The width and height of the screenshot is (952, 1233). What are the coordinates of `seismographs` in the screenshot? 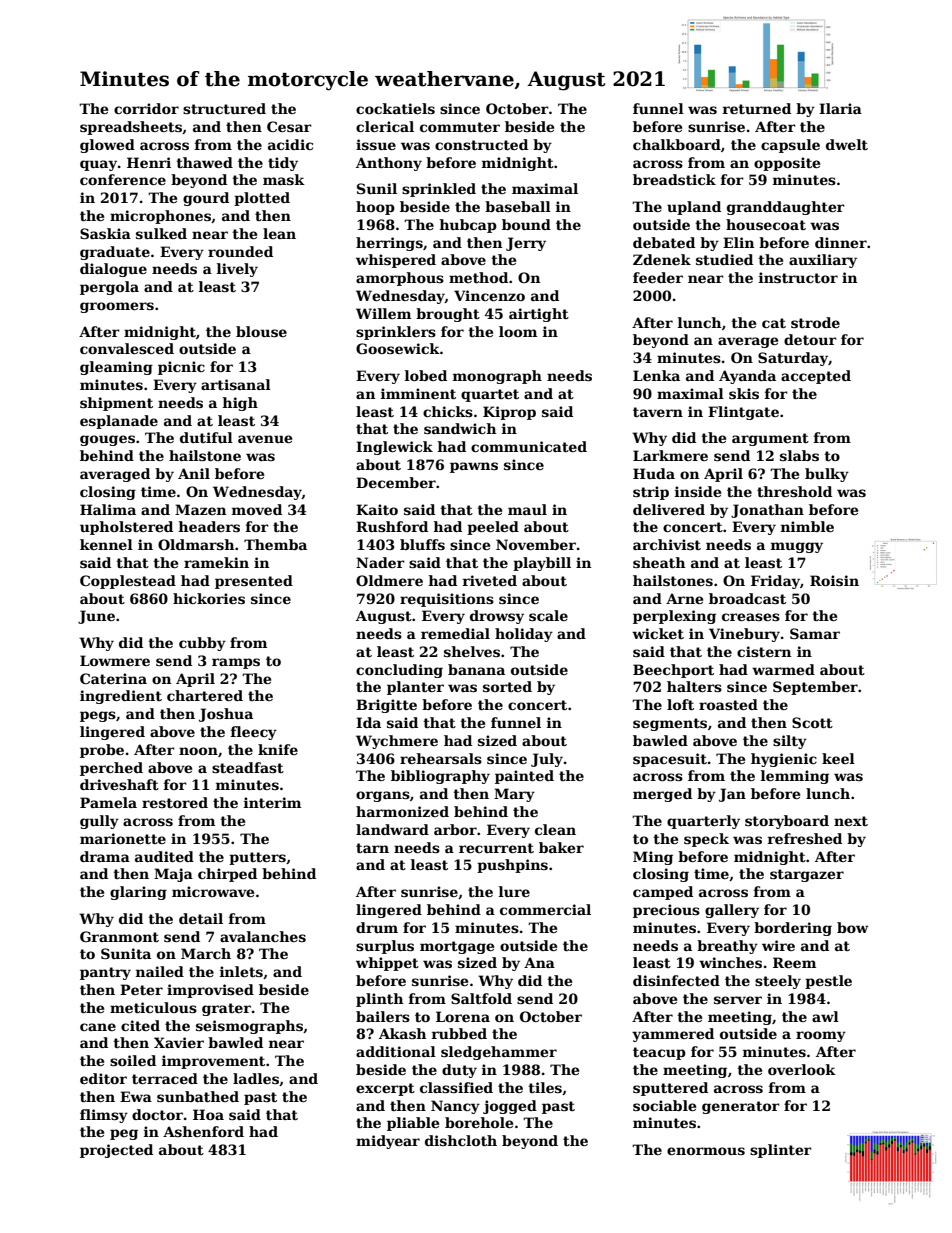 It's located at (249, 1027).
